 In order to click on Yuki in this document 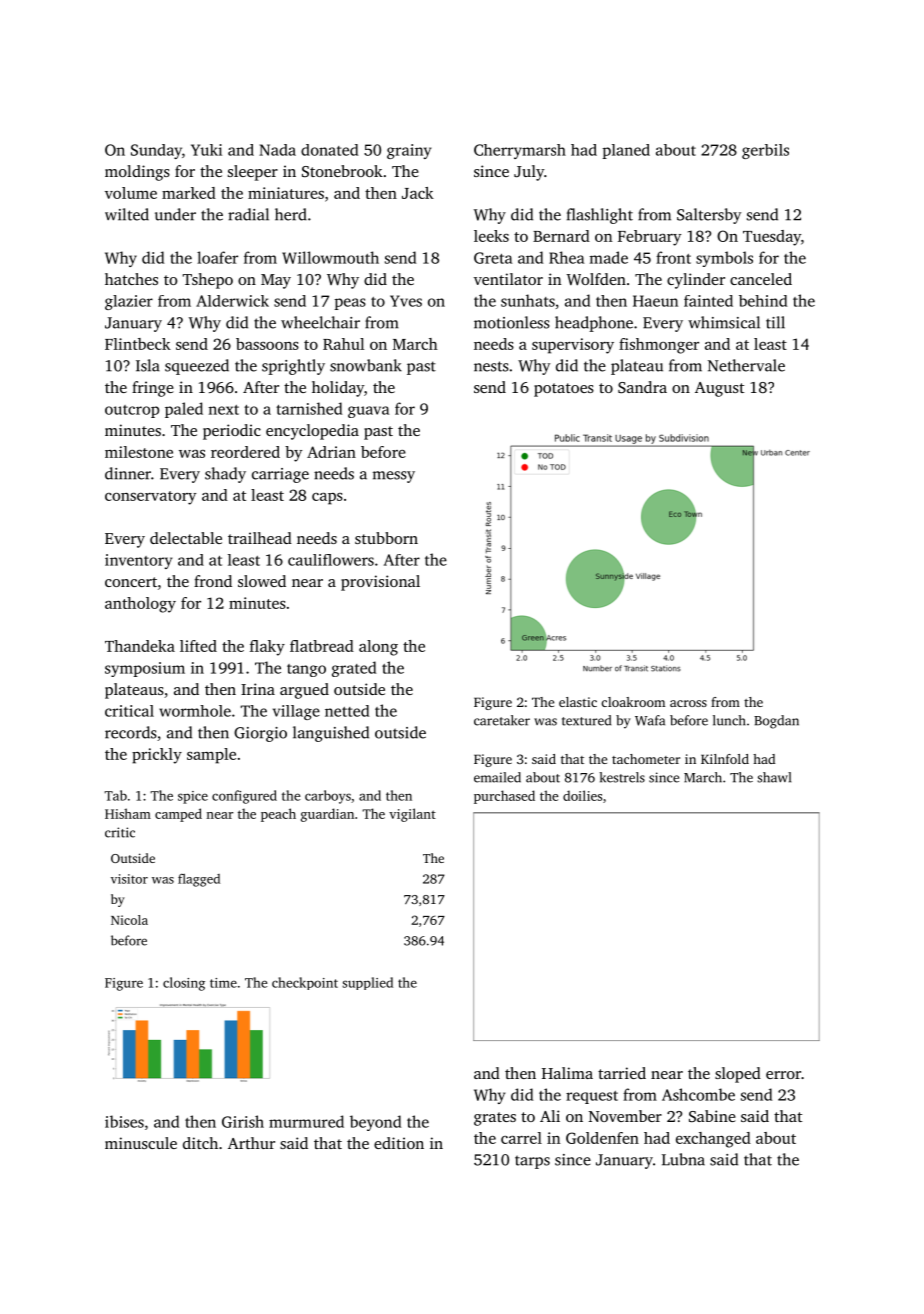, I will do `click(206, 150)`.
